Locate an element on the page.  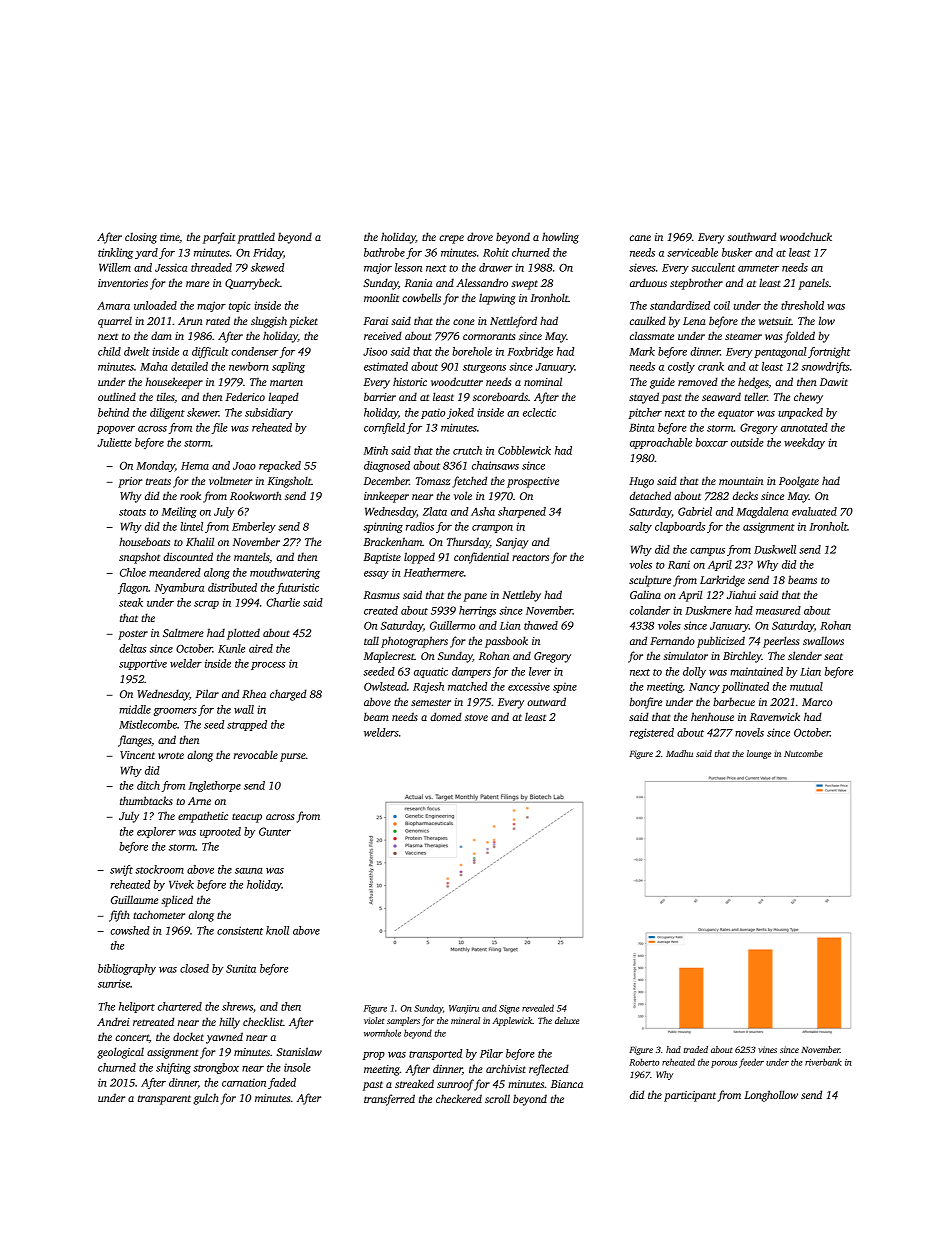
Amara is located at coordinates (113, 305).
